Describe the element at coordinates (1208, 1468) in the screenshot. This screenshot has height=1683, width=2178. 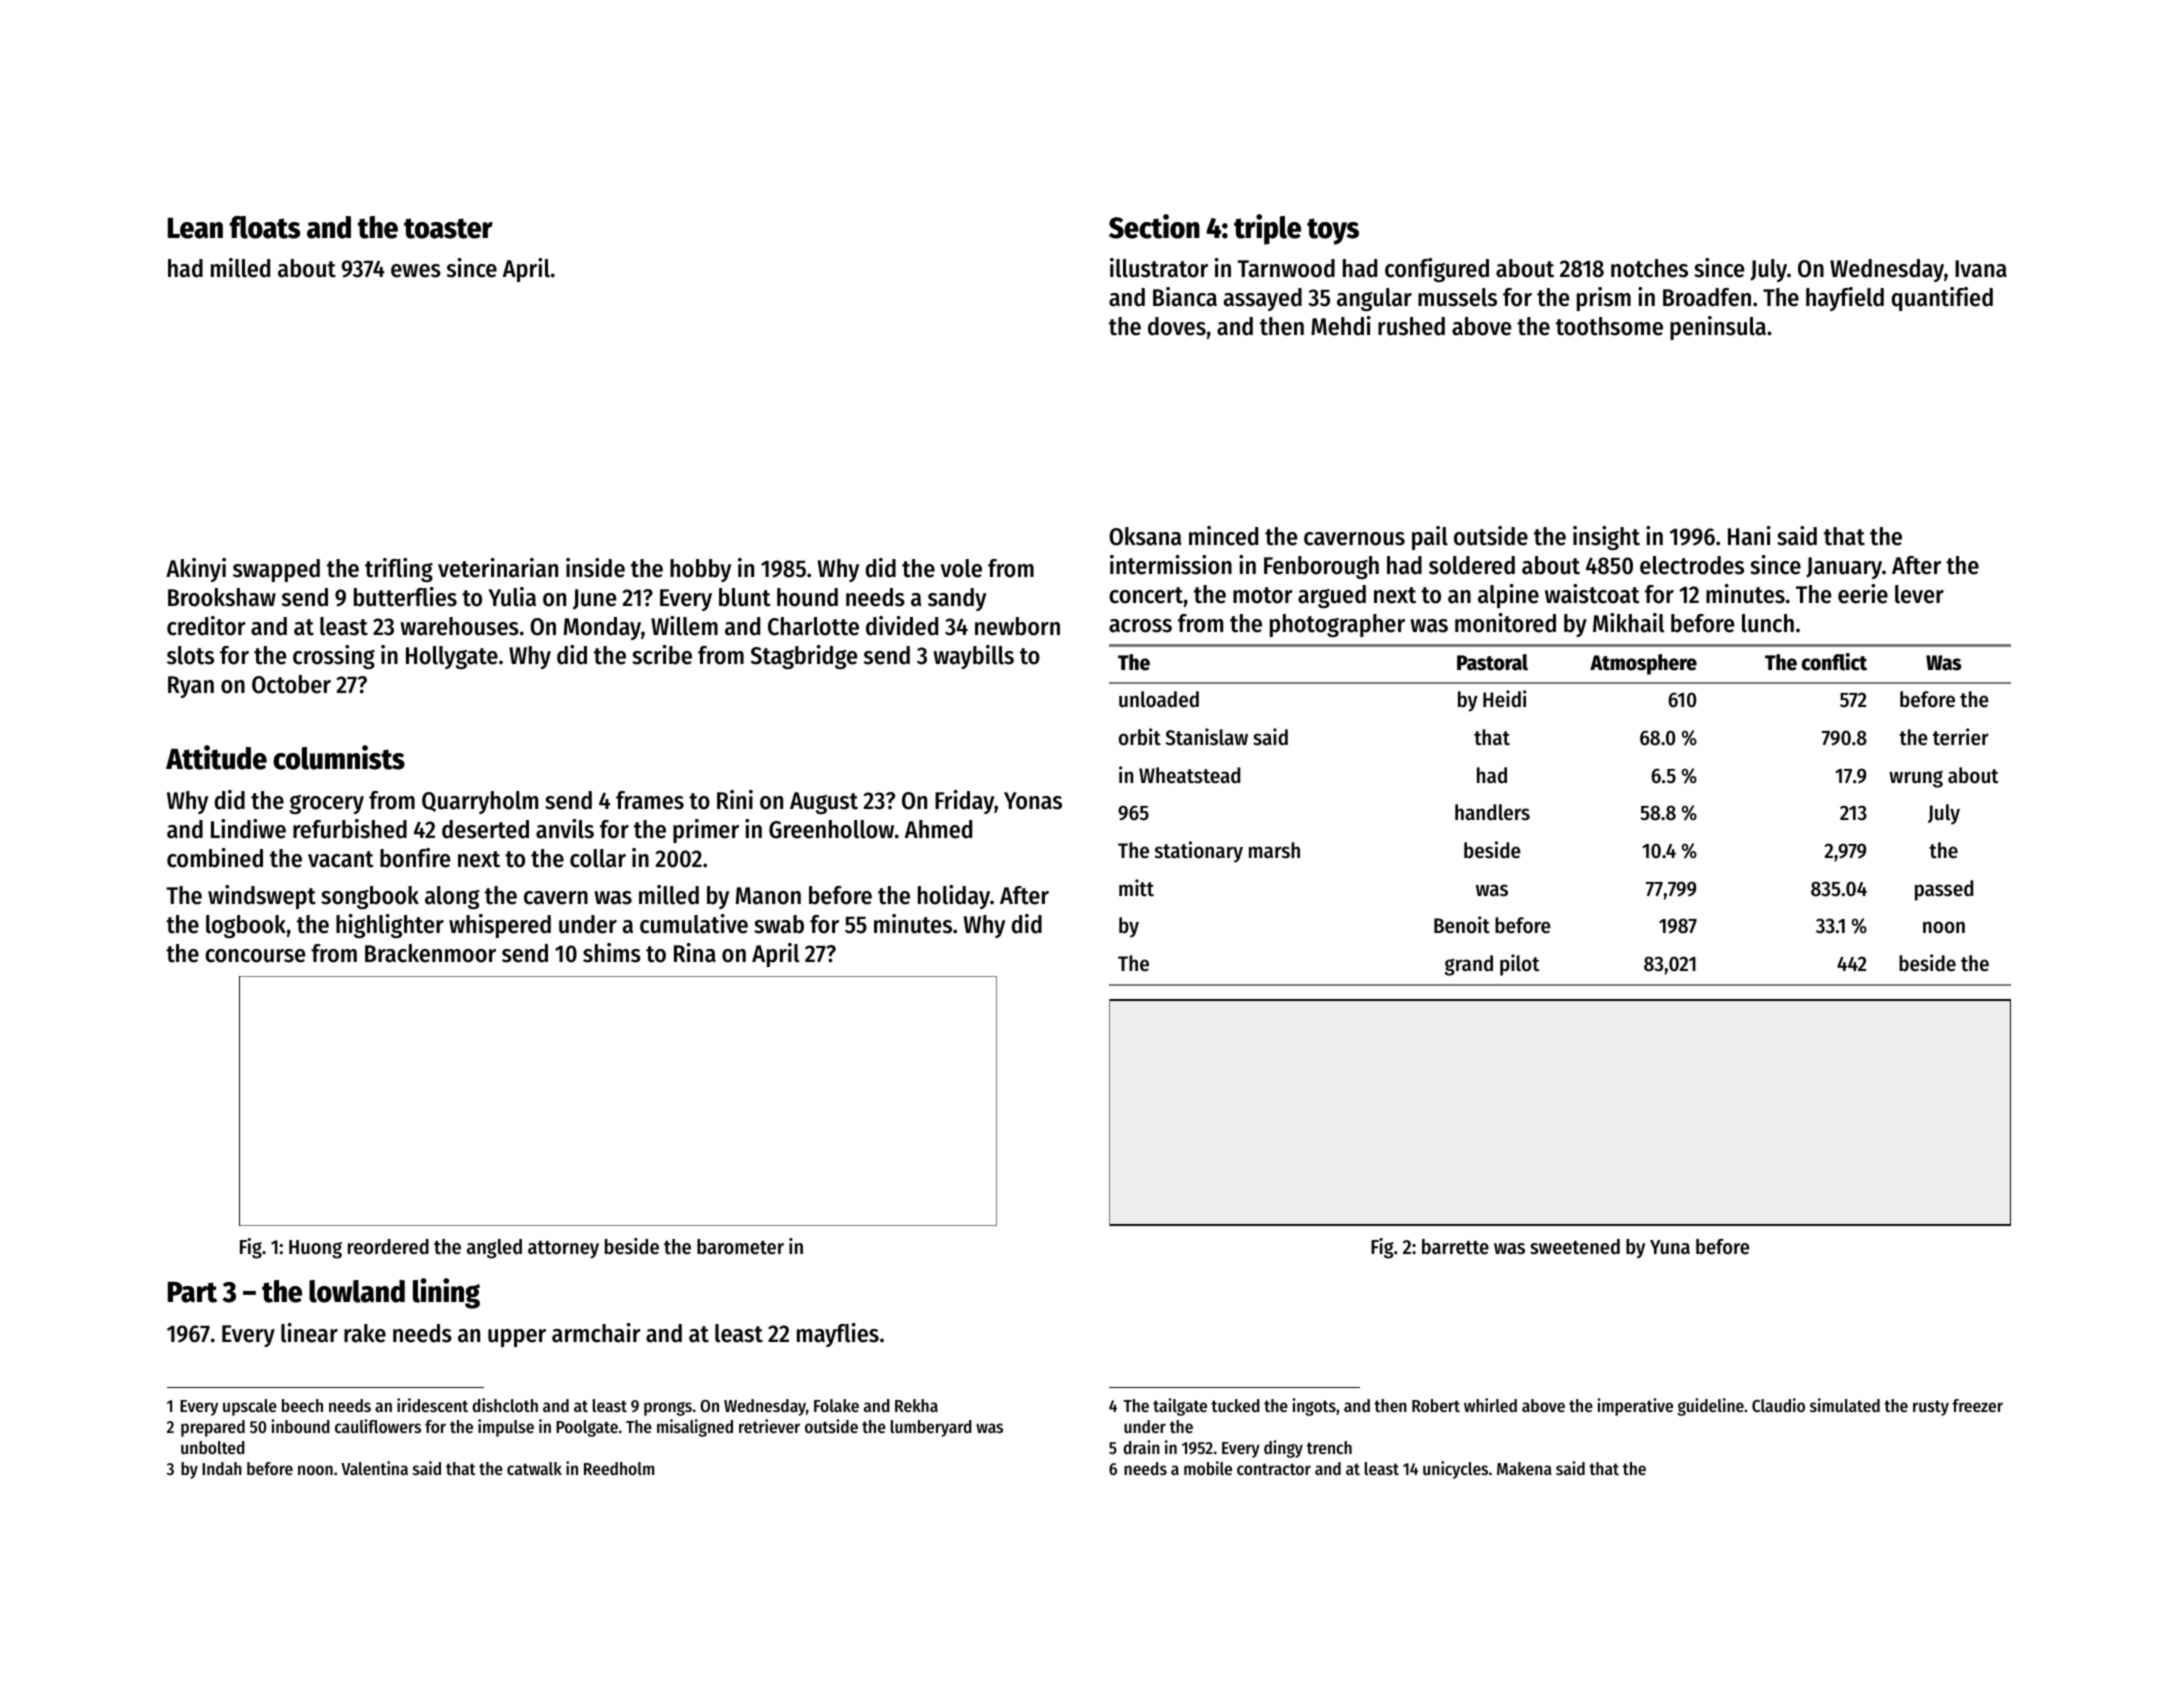
I see `mobile` at that location.
